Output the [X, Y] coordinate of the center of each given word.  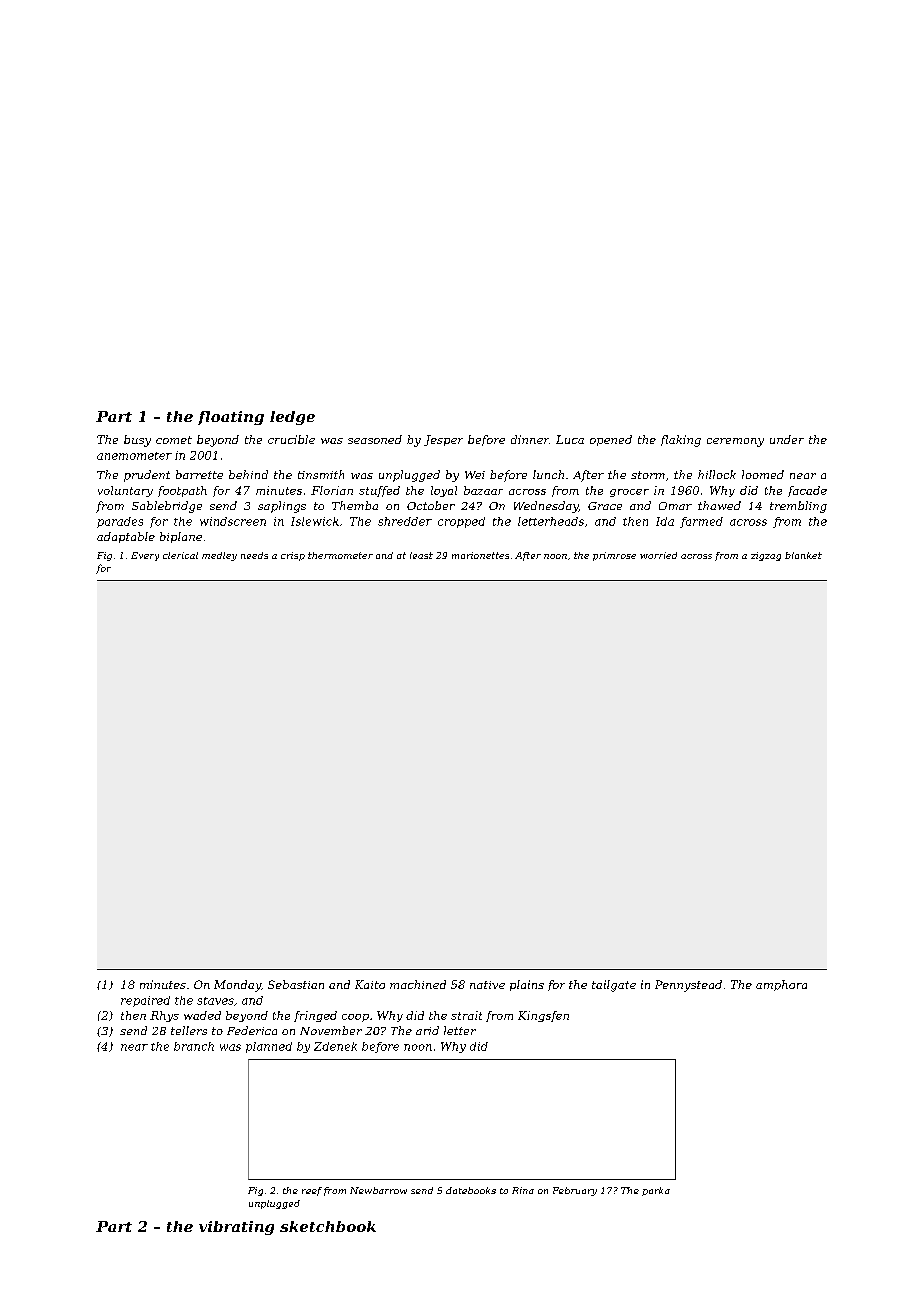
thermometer [340, 555]
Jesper [443, 440]
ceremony [735, 442]
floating [231, 418]
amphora [781, 985]
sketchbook [328, 1226]
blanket [803, 555]
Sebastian [296, 984]
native [487, 985]
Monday [237, 986]
